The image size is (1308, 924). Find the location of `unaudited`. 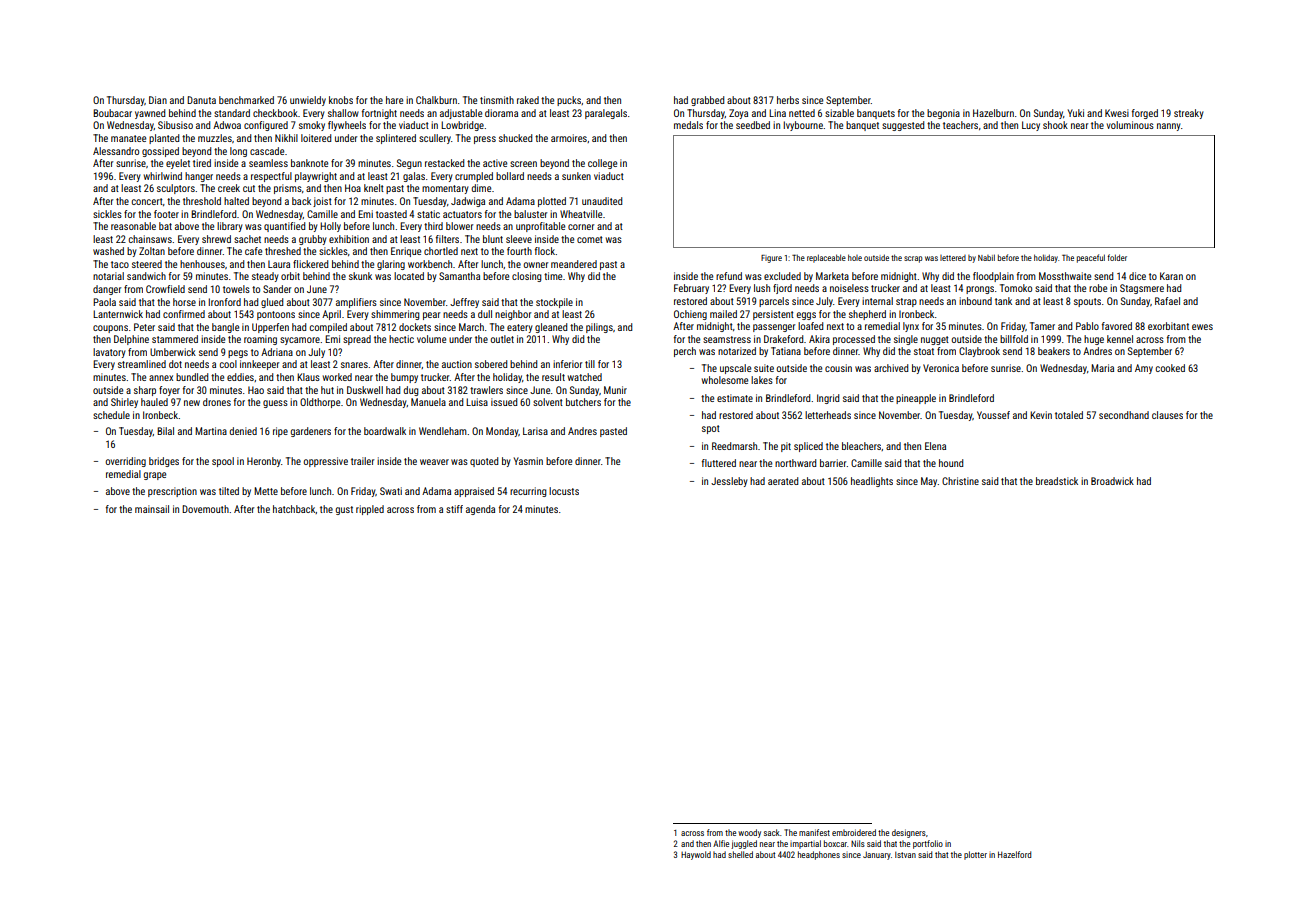

unaudited is located at coordinates (602, 201).
